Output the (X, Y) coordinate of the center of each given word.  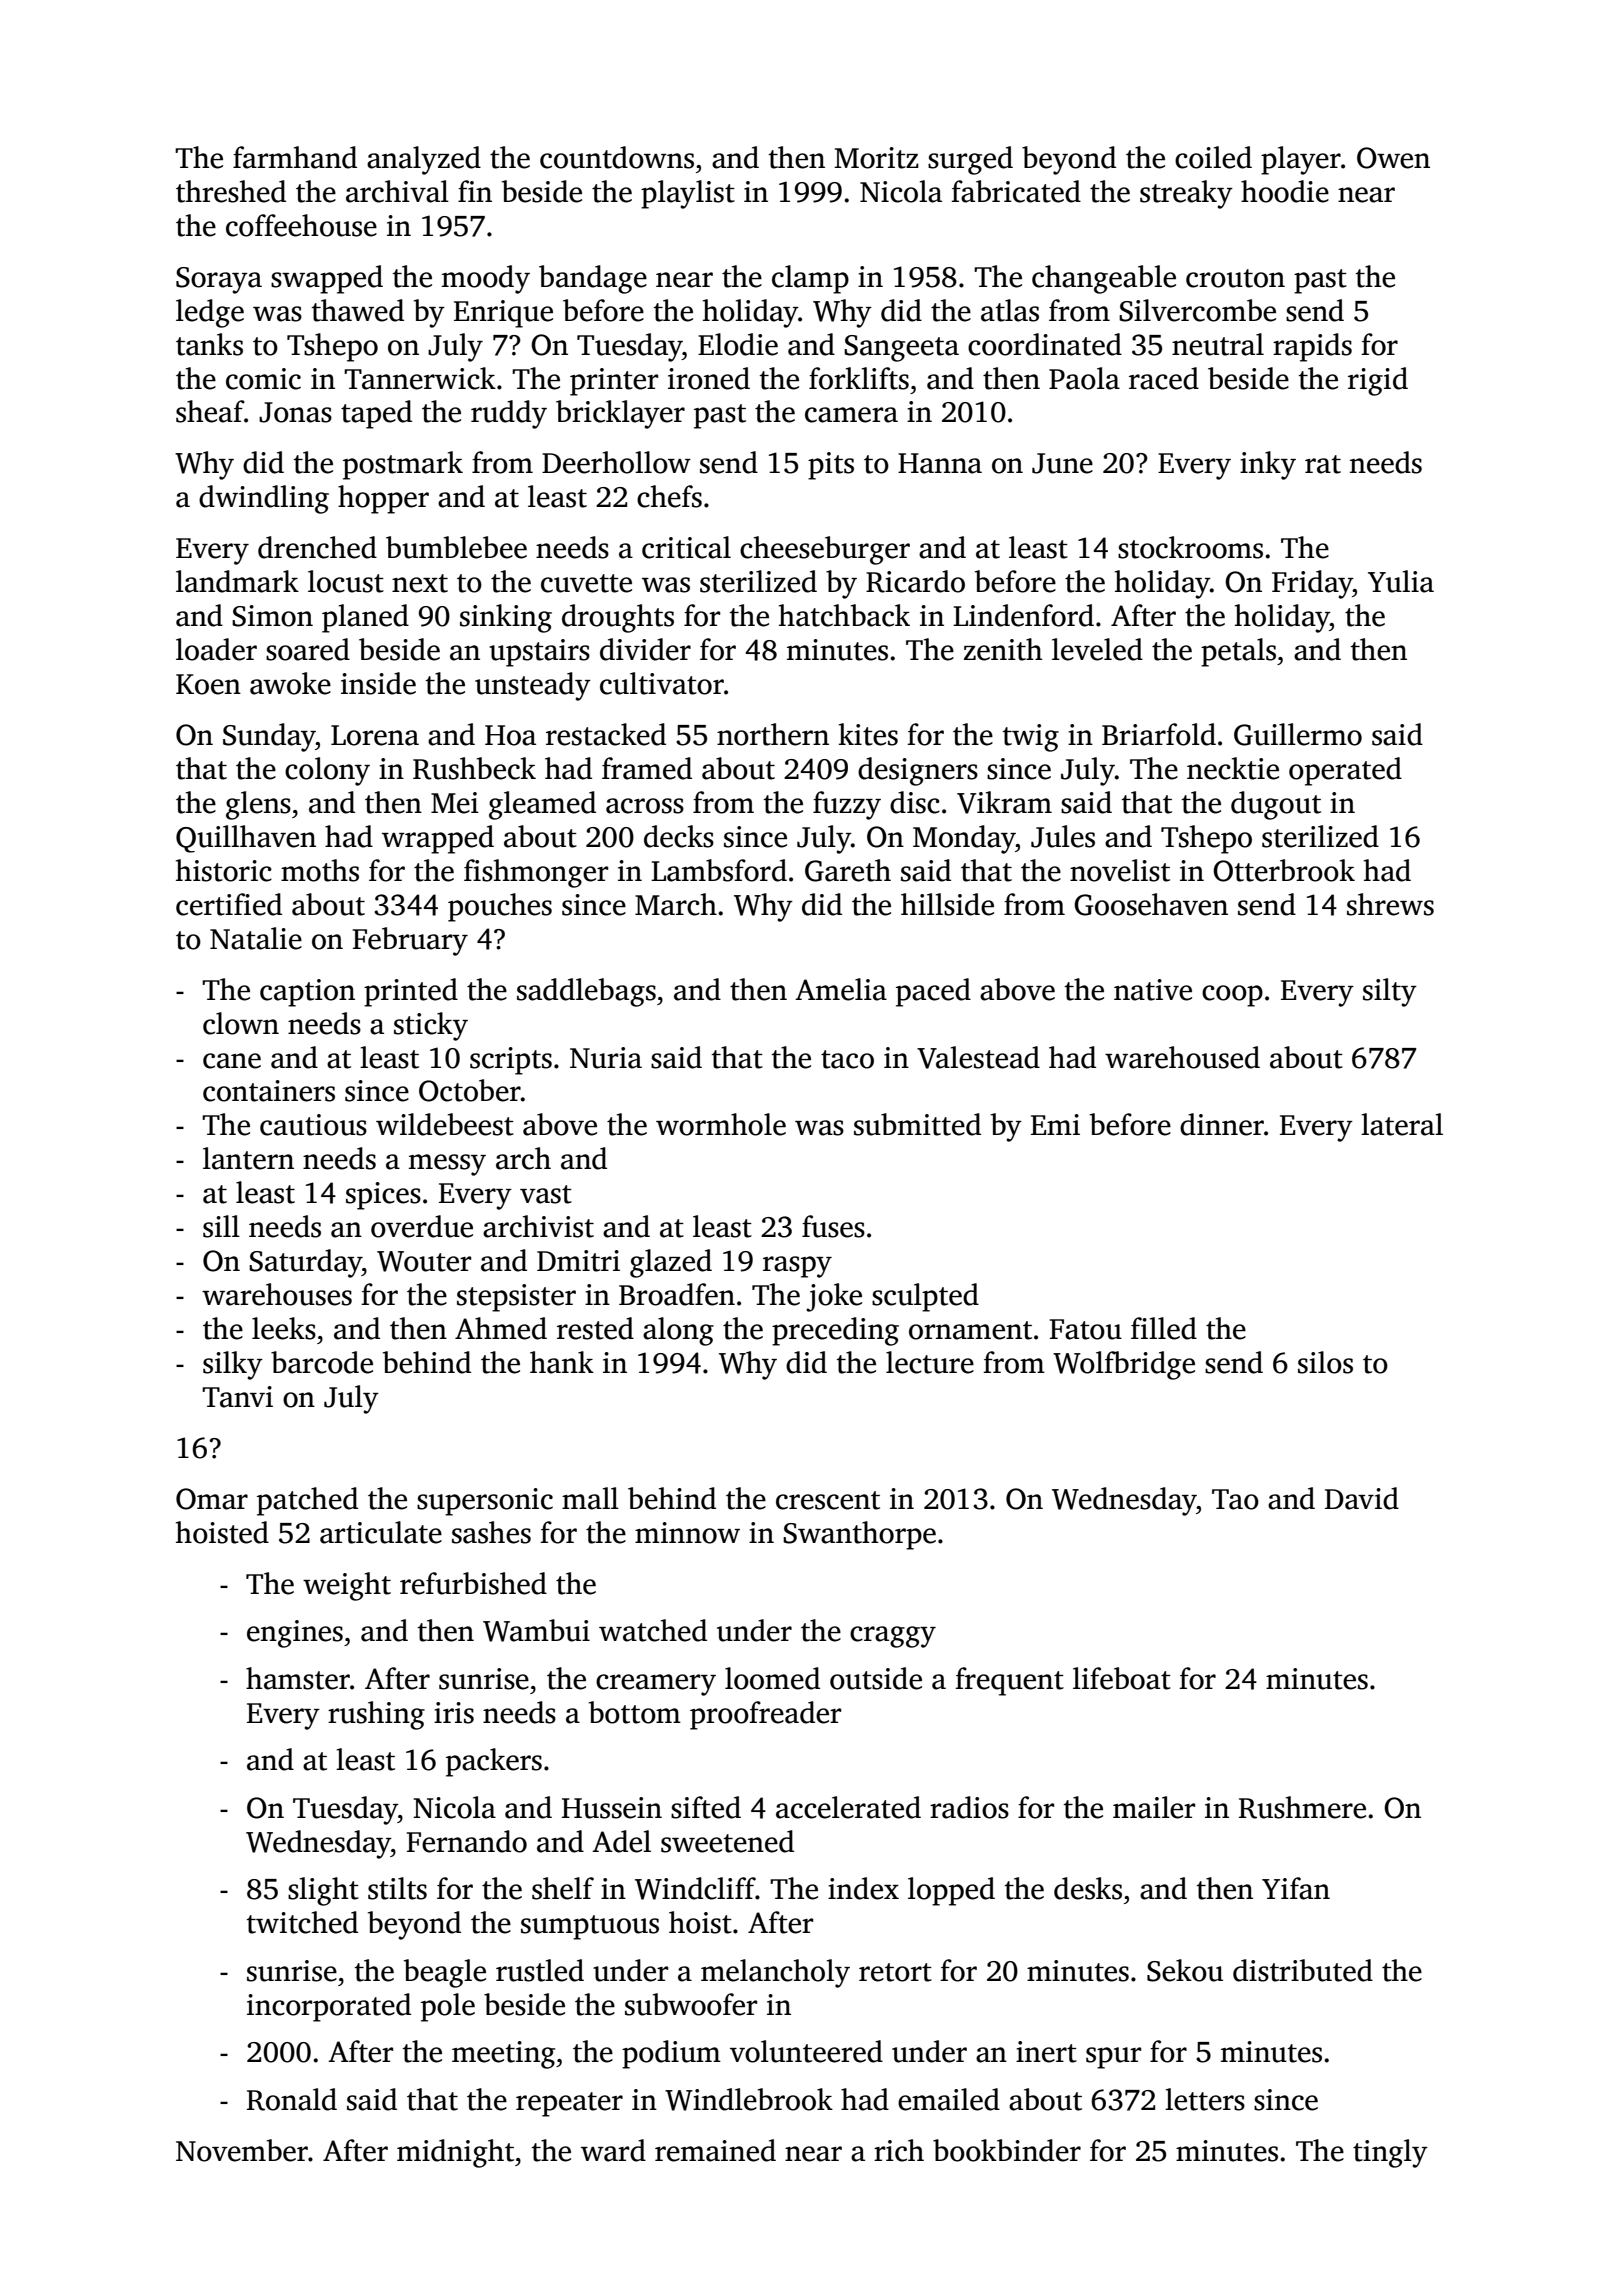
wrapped (438, 839)
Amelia (841, 989)
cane (232, 1061)
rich (899, 2150)
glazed (671, 1263)
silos (1325, 1362)
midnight (455, 2153)
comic (263, 379)
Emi (1055, 1124)
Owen (1393, 158)
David (1362, 1498)
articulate (381, 1532)
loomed (772, 1678)
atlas (1010, 310)
